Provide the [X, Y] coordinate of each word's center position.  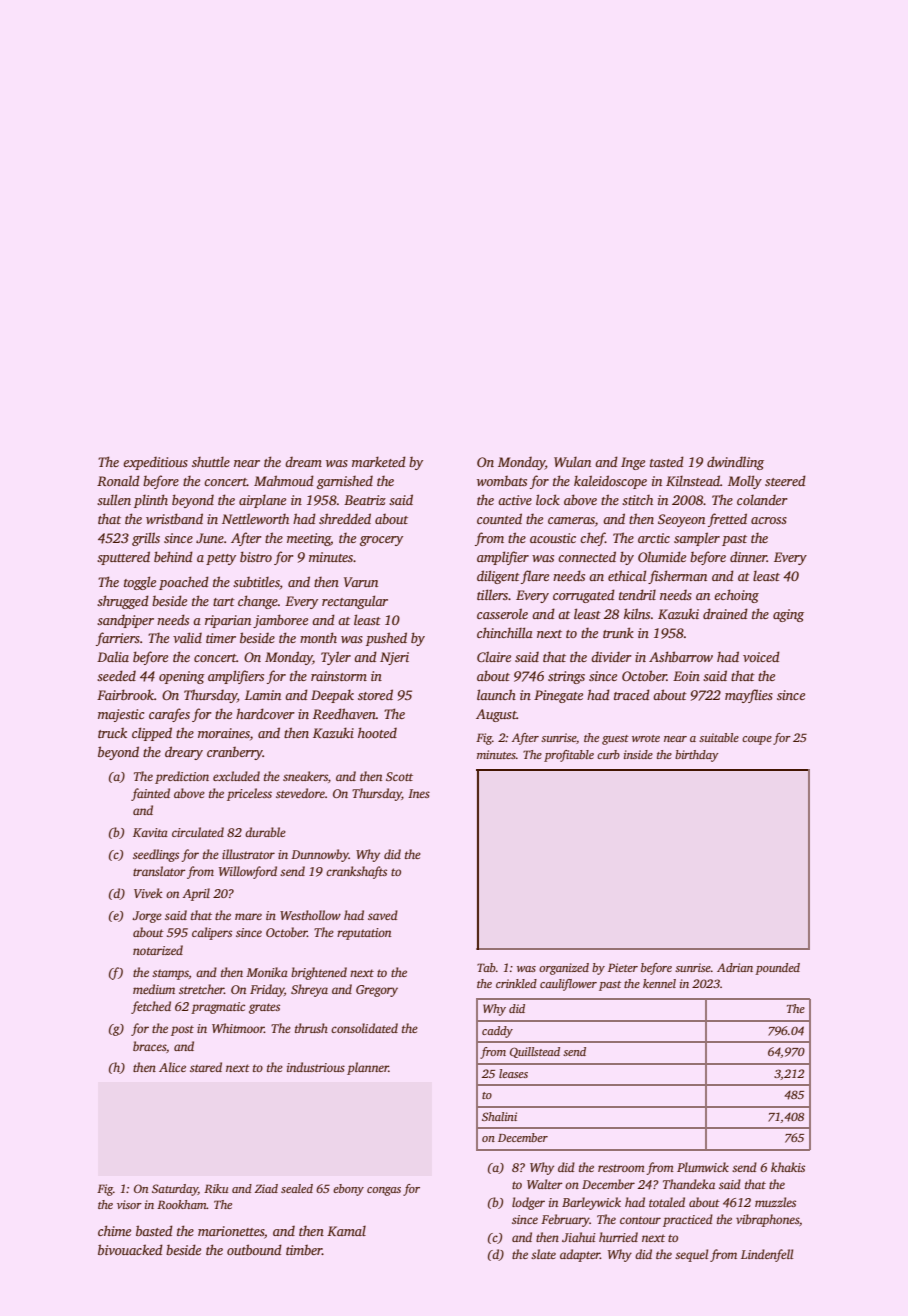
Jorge [147, 917]
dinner [748, 556]
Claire [494, 656]
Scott [399, 776]
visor [129, 1204]
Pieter [623, 967]
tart [224, 602]
